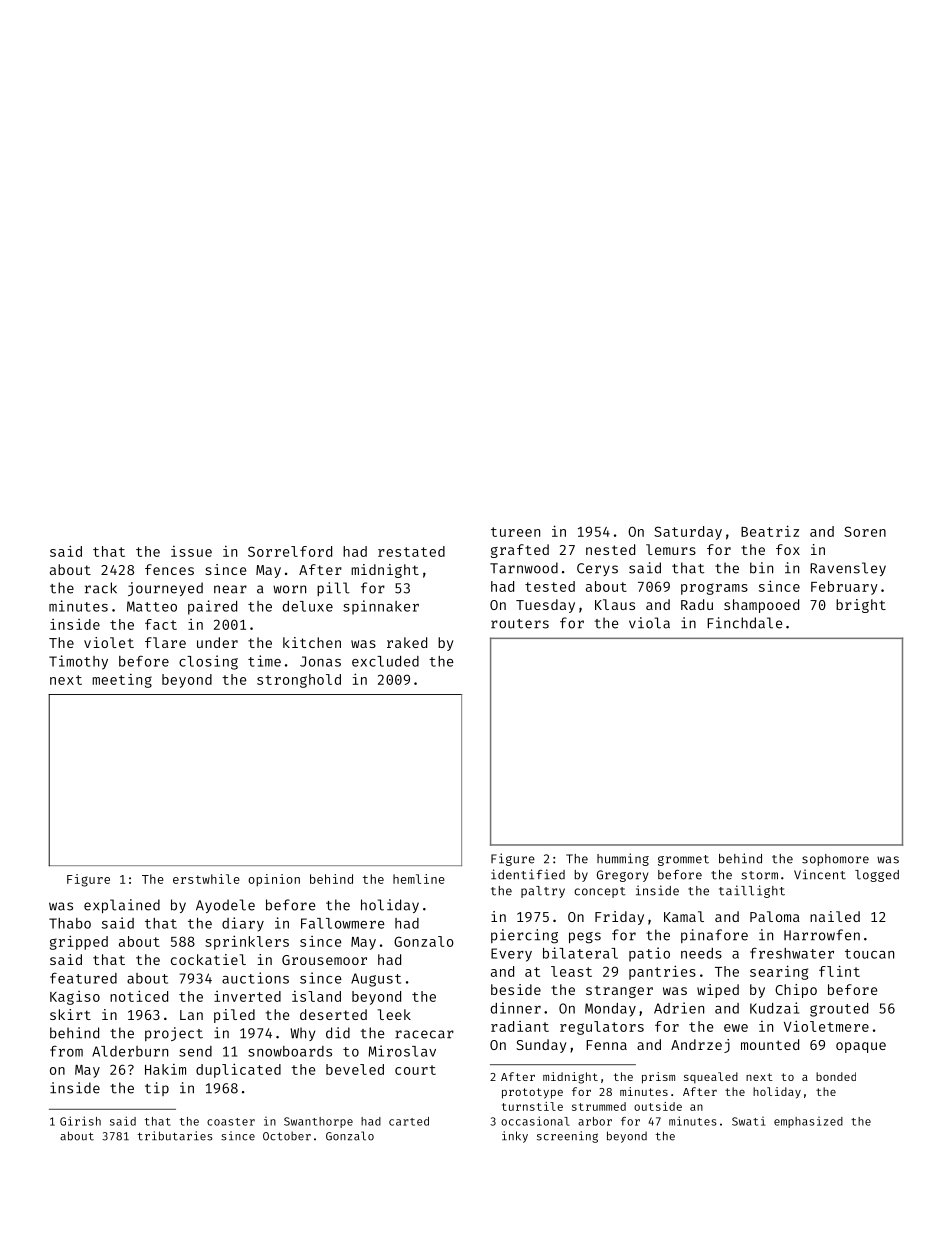 This screenshot has height=1233, width=952. Describe the element at coordinates (385, 661) in the screenshot. I see `excluded` at that location.
